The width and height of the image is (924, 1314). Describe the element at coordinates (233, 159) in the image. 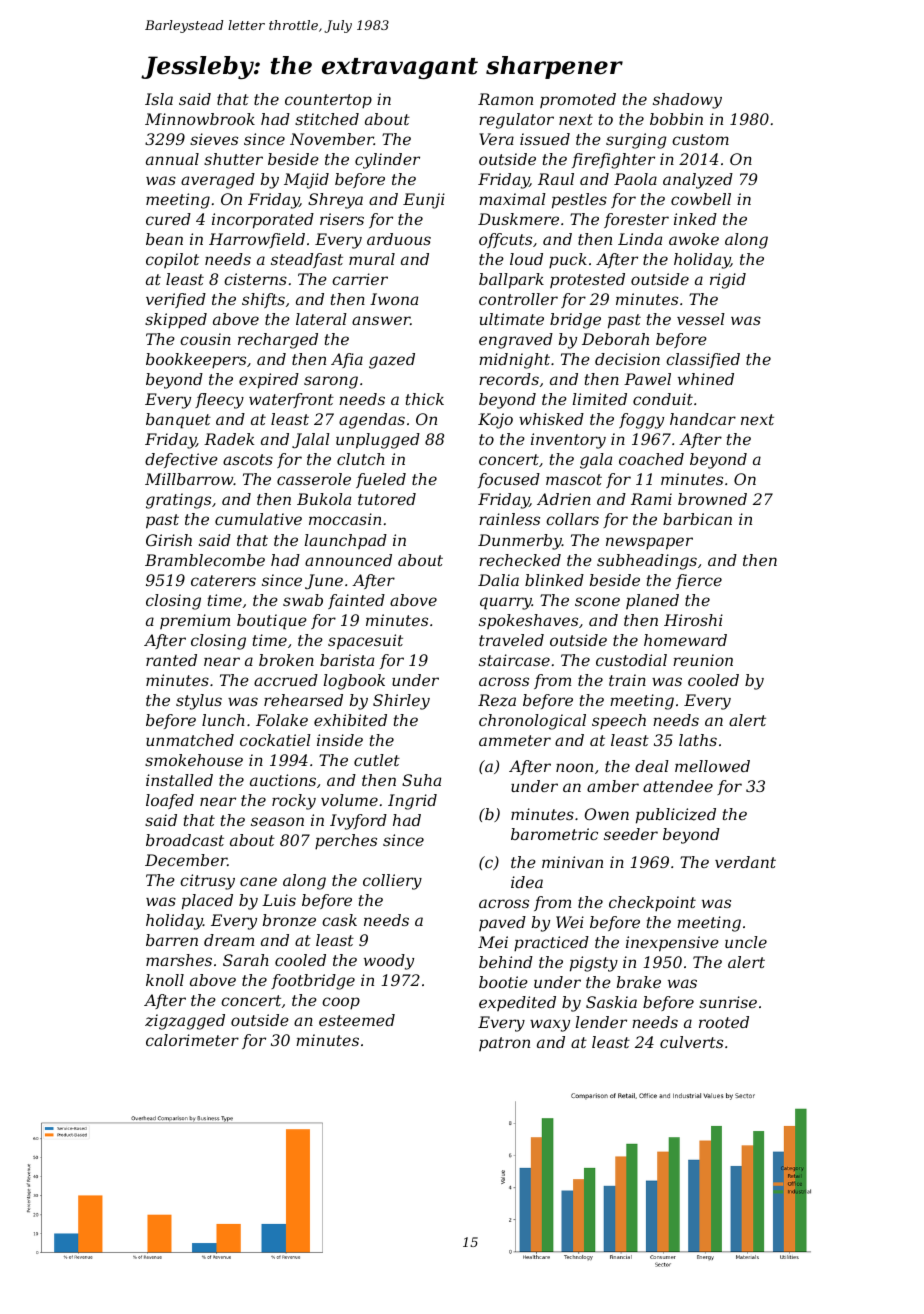

I see `shutter` at that location.
